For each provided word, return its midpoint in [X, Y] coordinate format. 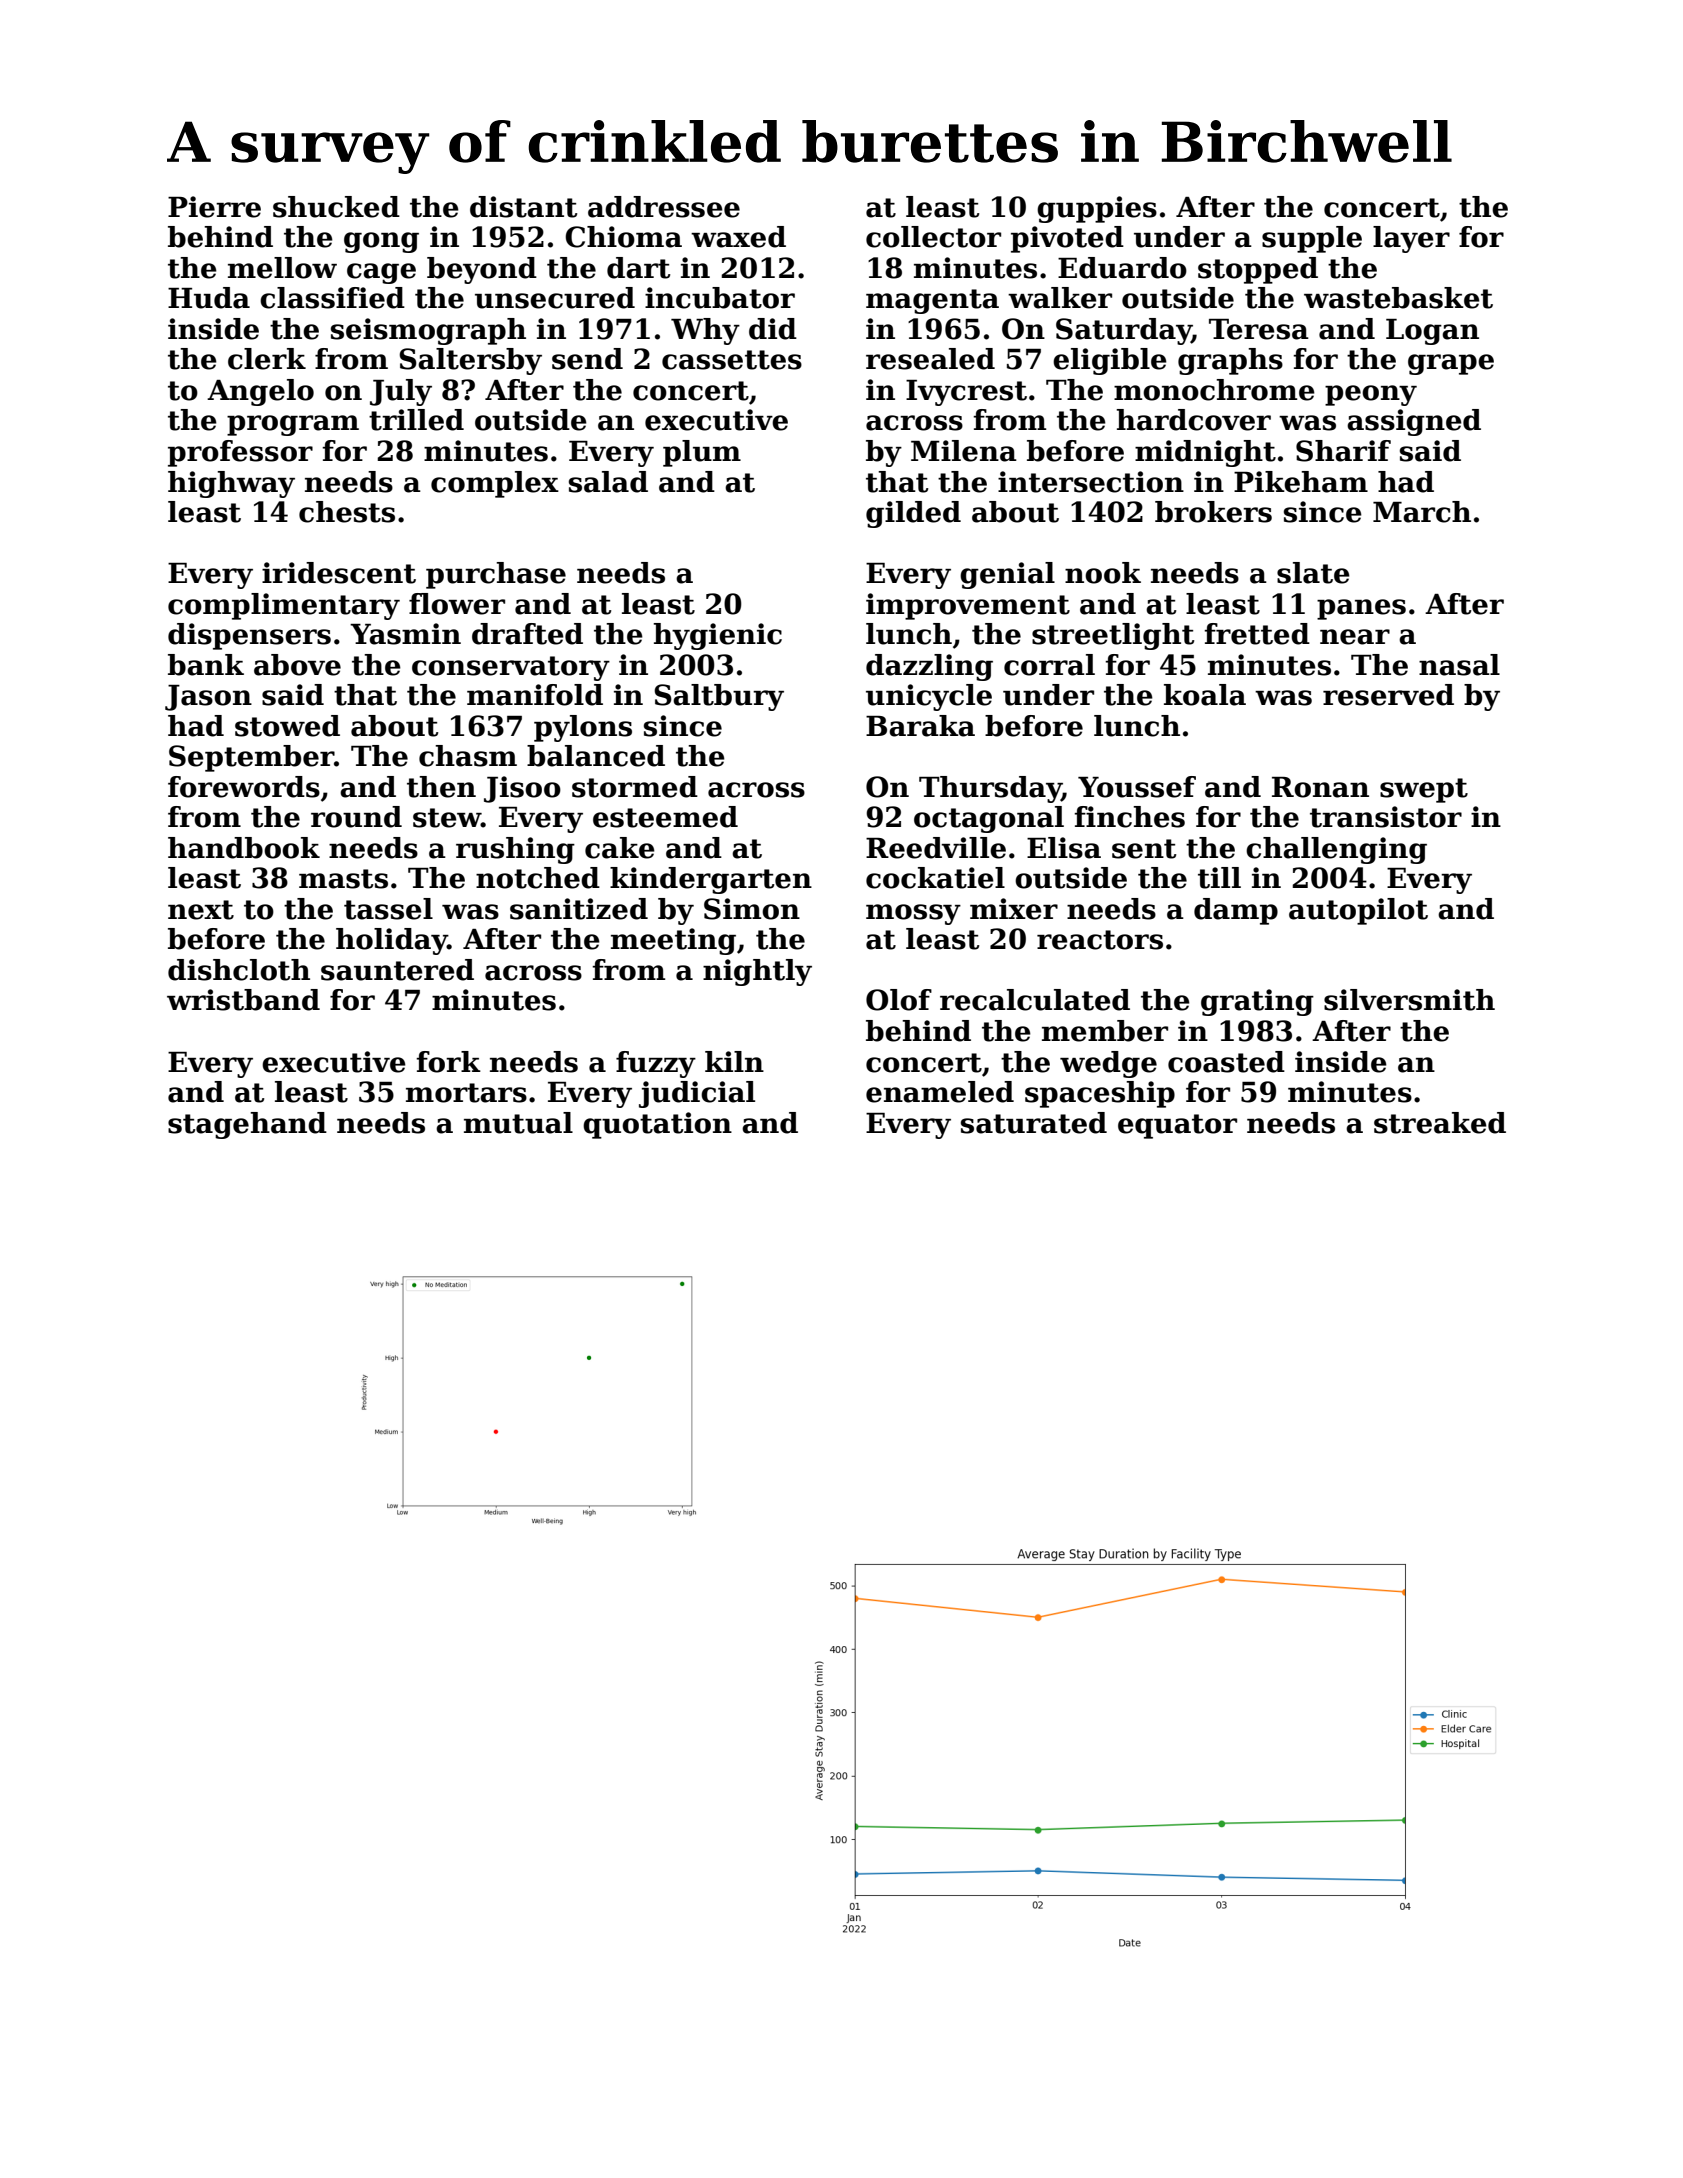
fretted [1257, 634]
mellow [282, 268]
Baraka [920, 726]
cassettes [732, 360]
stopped [1258, 270]
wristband [243, 1000]
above [297, 665]
